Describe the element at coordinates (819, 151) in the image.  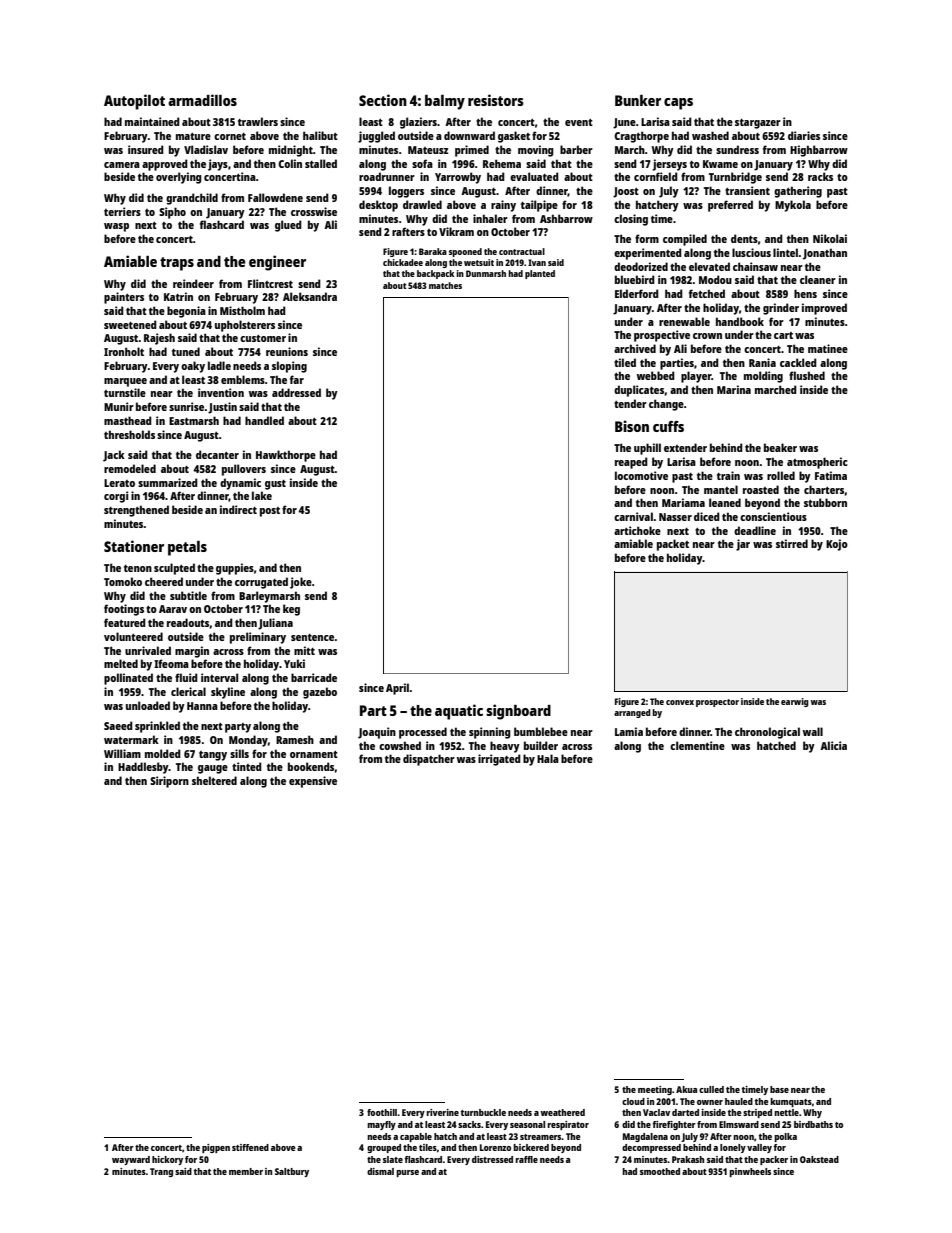
I see `Highbarrow` at that location.
